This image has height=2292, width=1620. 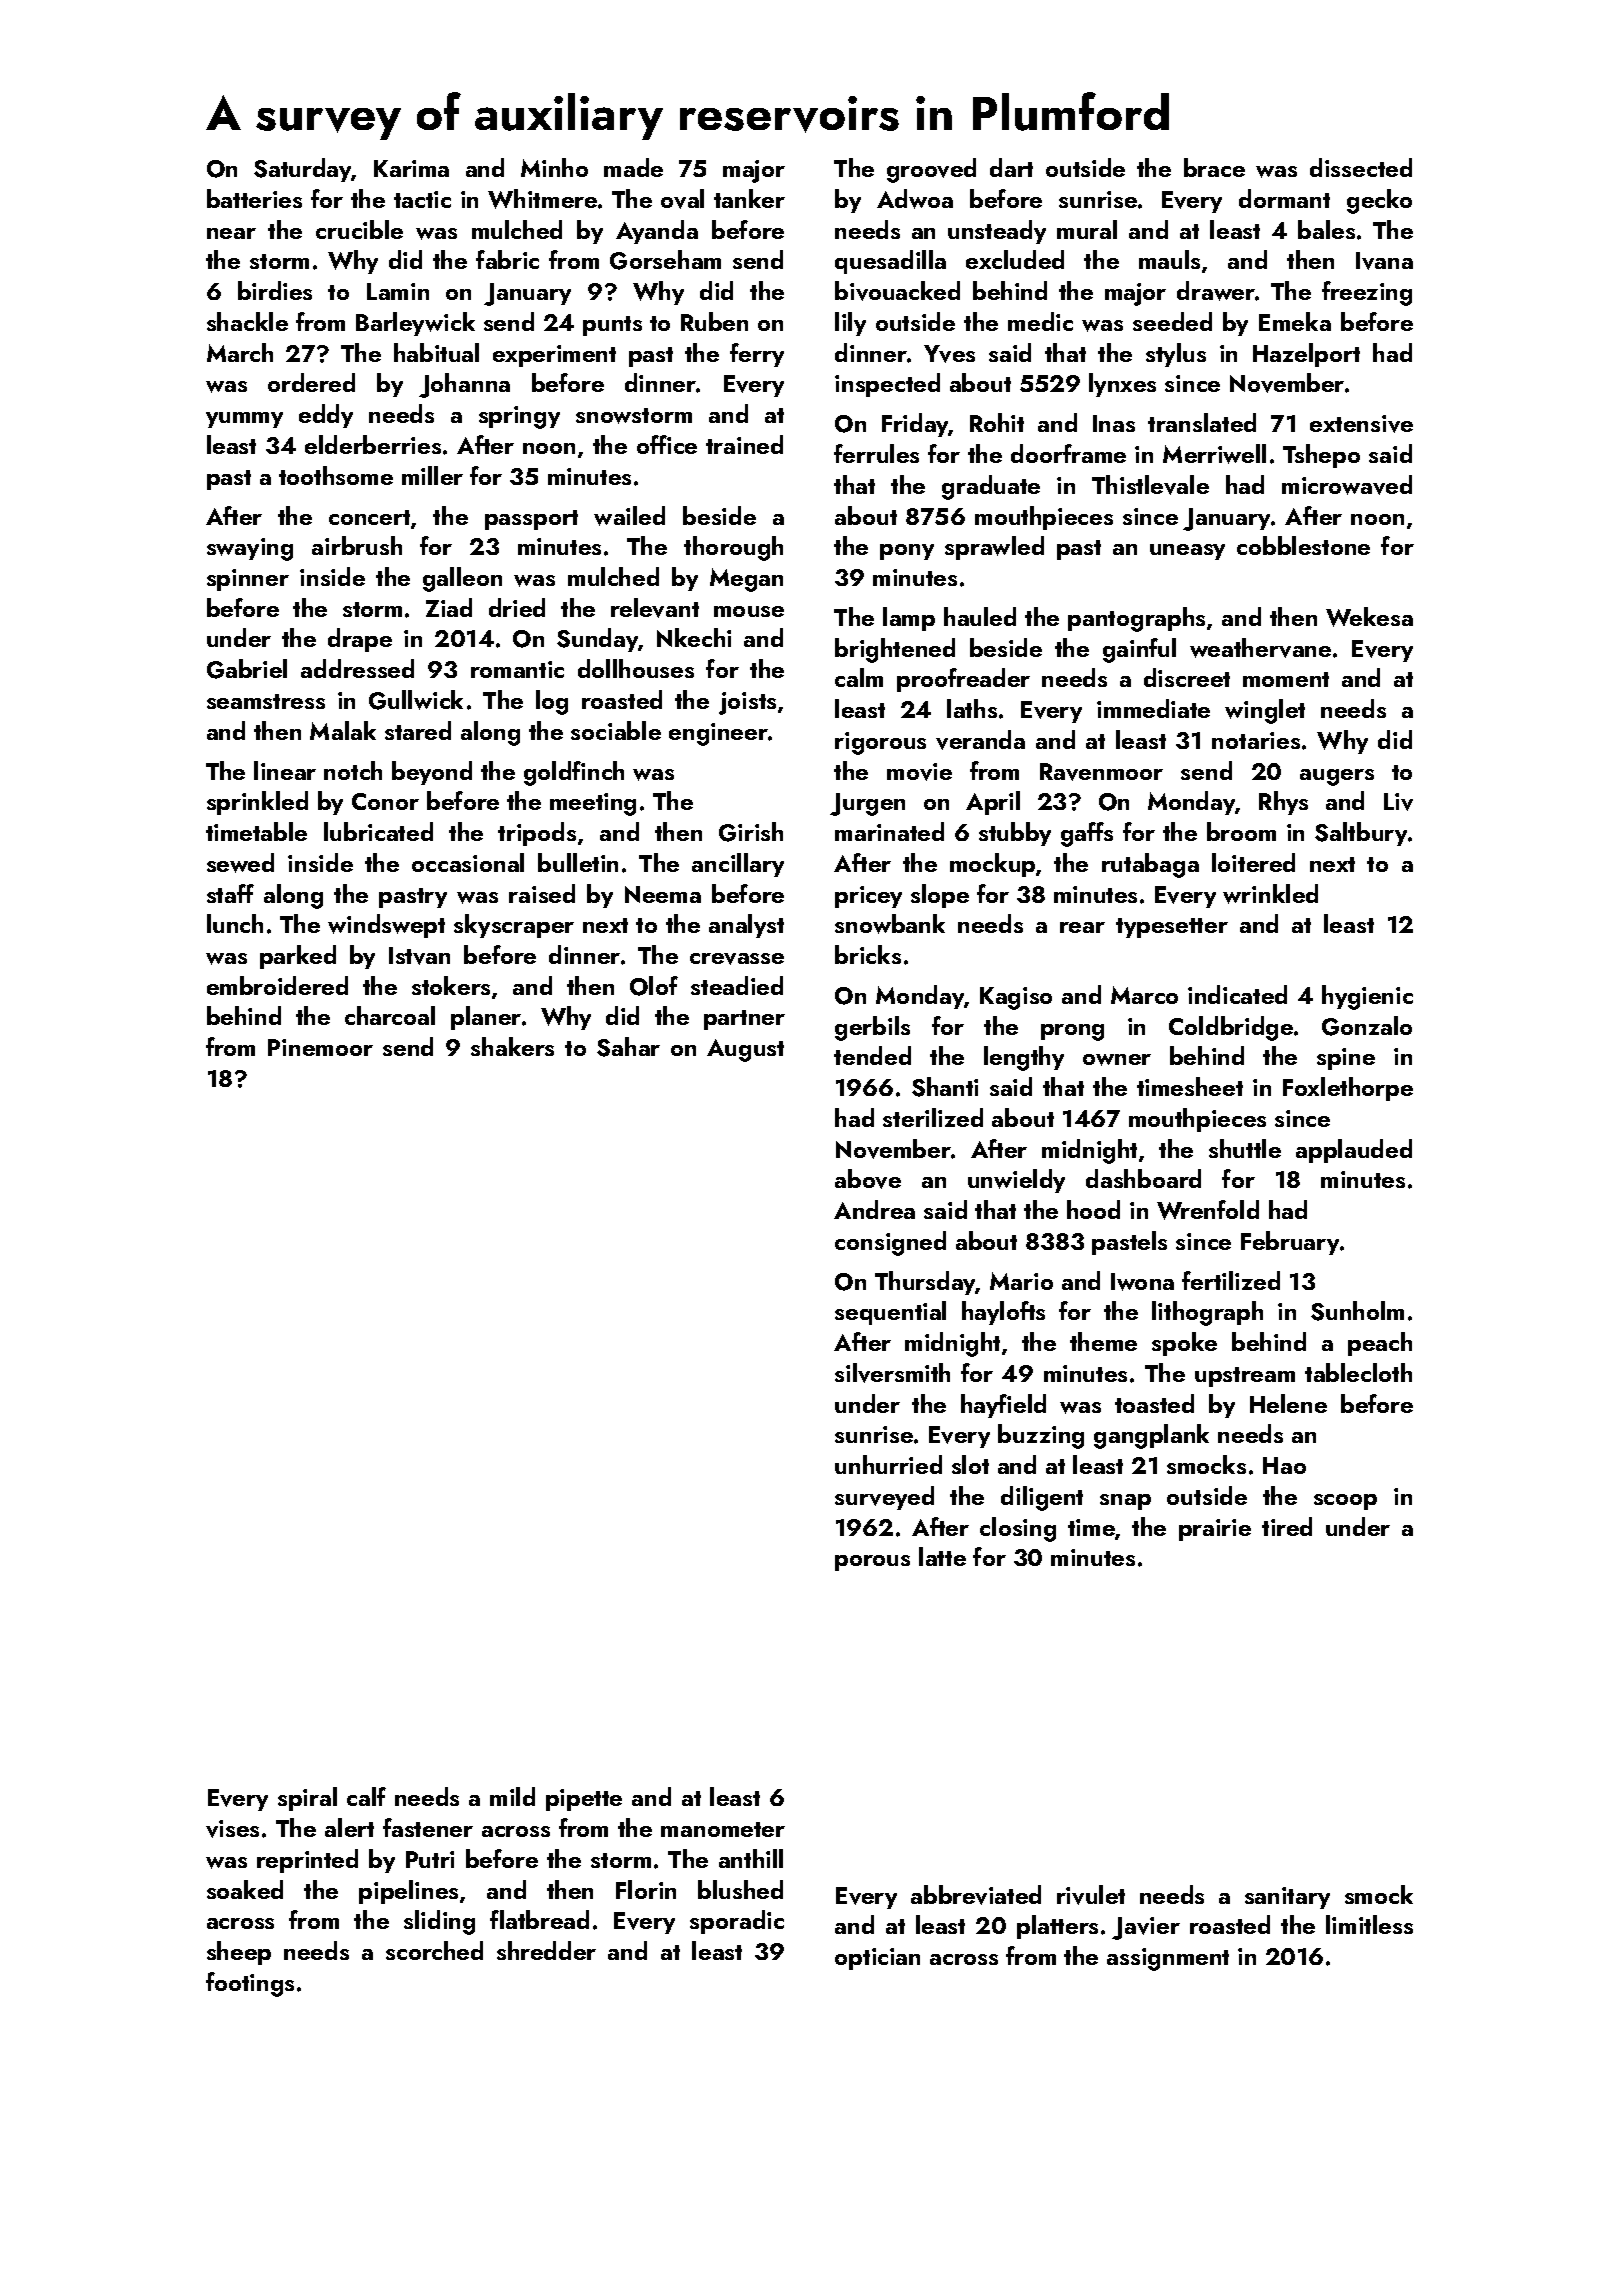 What do you see at coordinates (307, 1799) in the image?
I see `spiral` at bounding box center [307, 1799].
